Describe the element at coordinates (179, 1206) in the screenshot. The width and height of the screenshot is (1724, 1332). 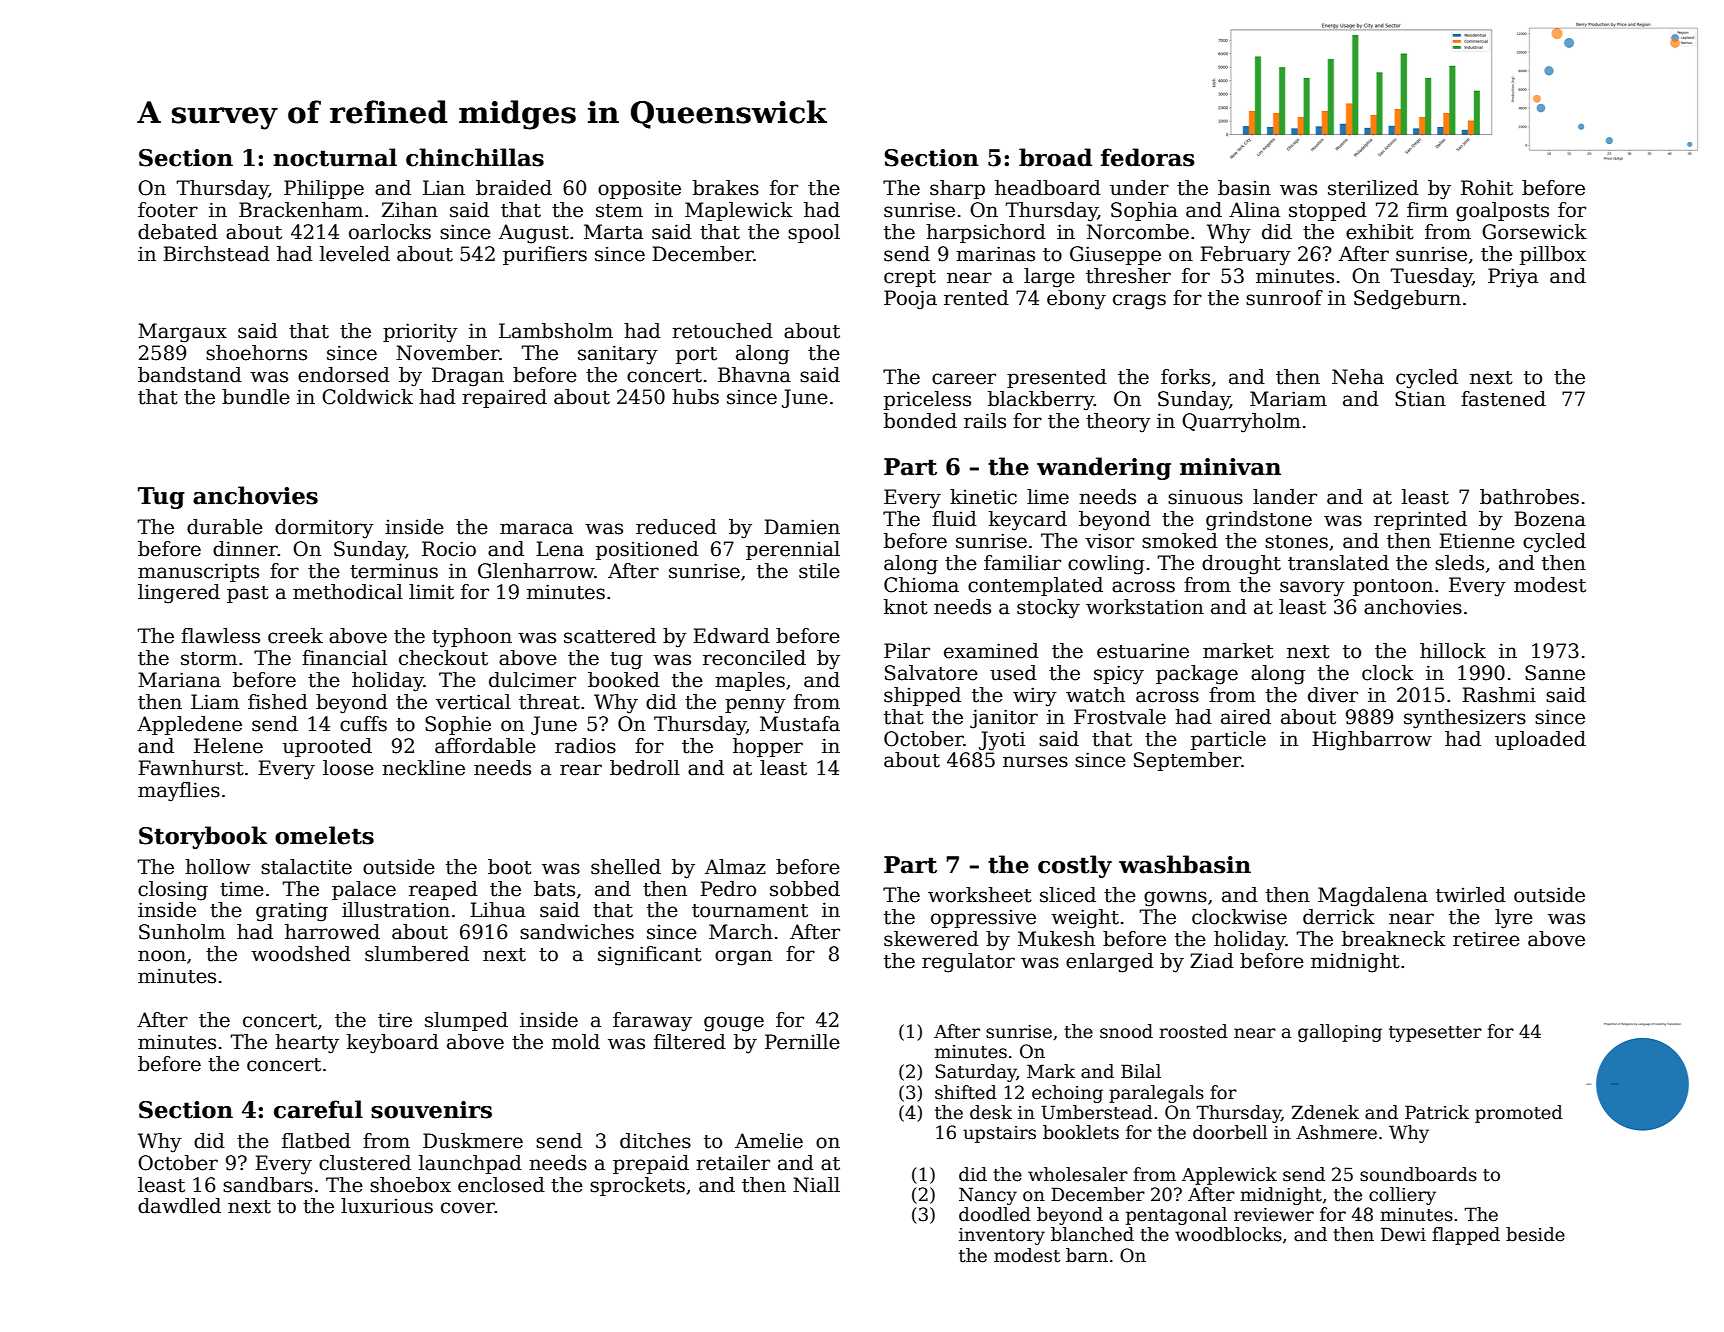
I see `dawdled` at that location.
